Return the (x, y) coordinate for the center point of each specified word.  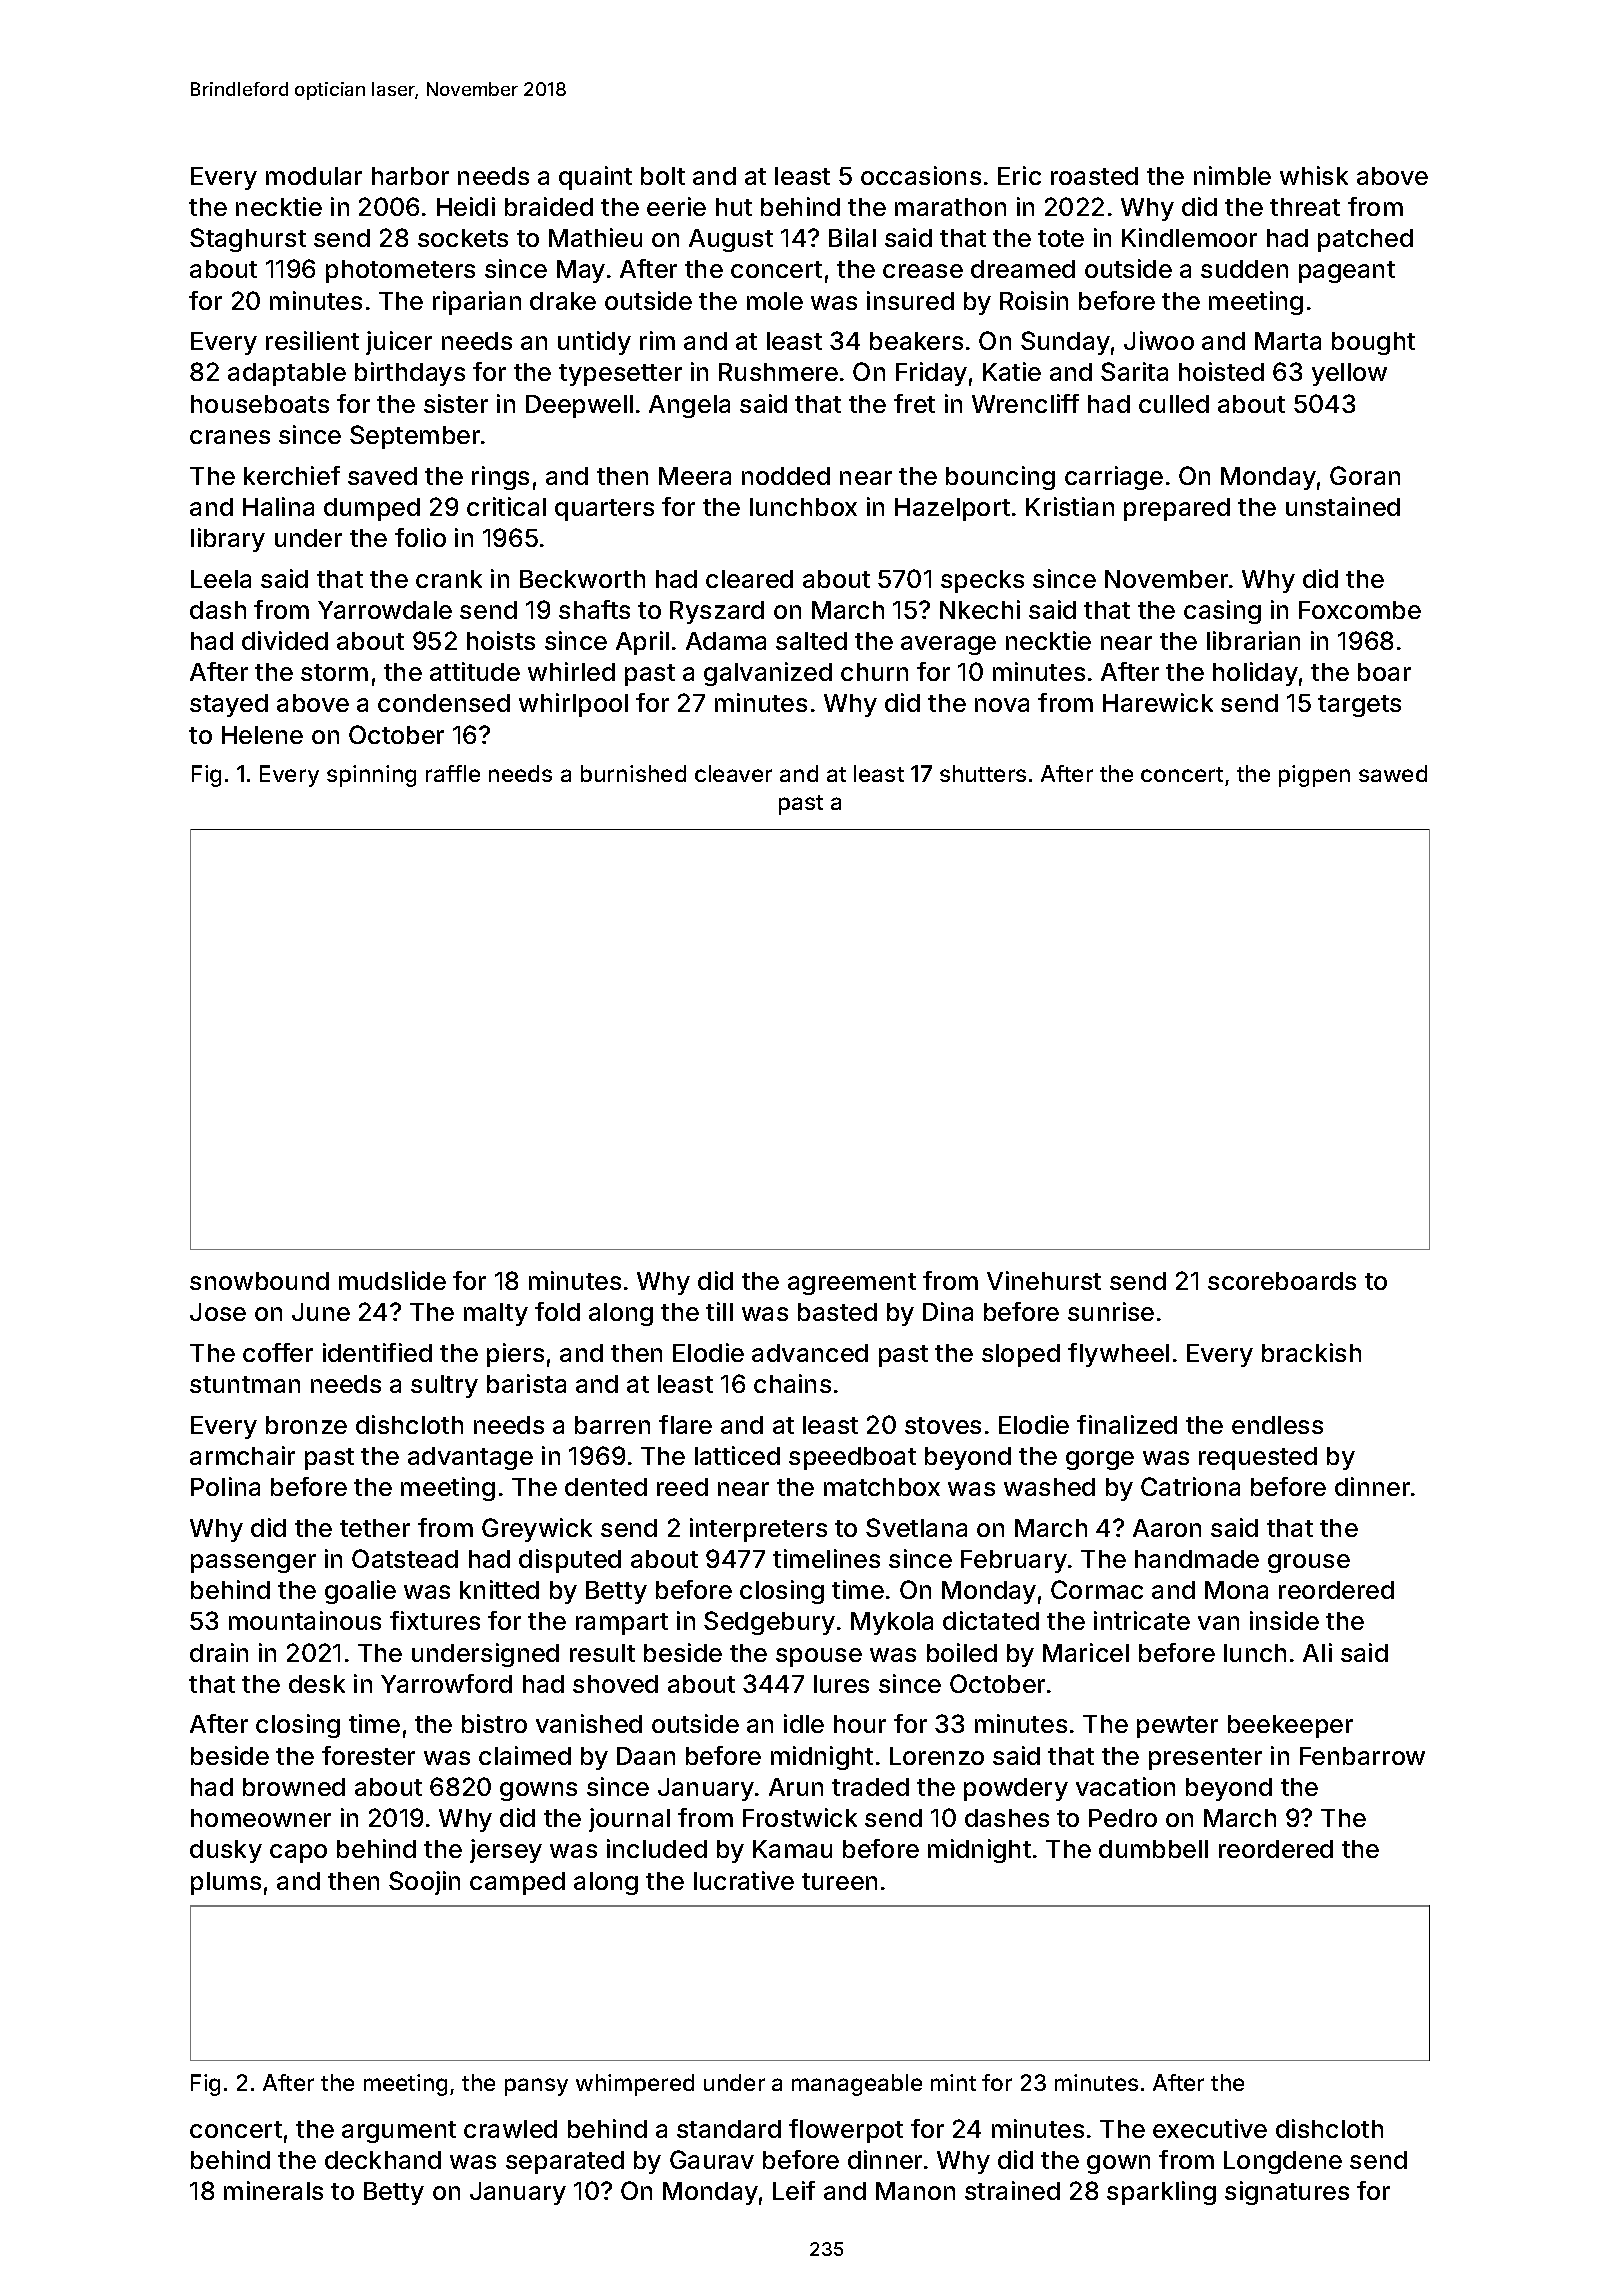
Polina (225, 1486)
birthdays (410, 374)
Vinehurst (1044, 1280)
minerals (273, 2190)
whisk (1314, 175)
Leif (794, 2190)
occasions (921, 175)
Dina (948, 1311)
